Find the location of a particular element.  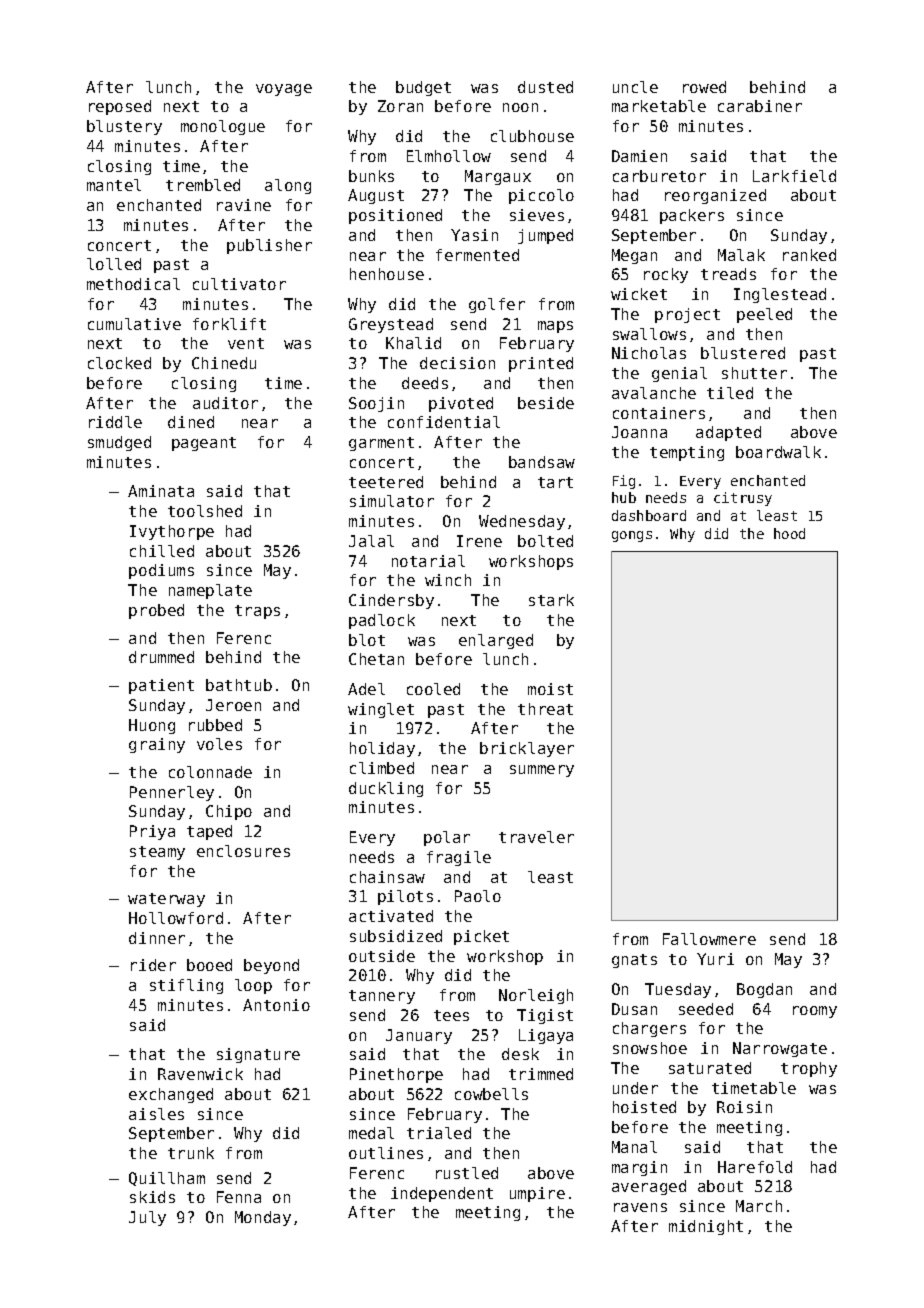

rowed is located at coordinates (704, 87).
